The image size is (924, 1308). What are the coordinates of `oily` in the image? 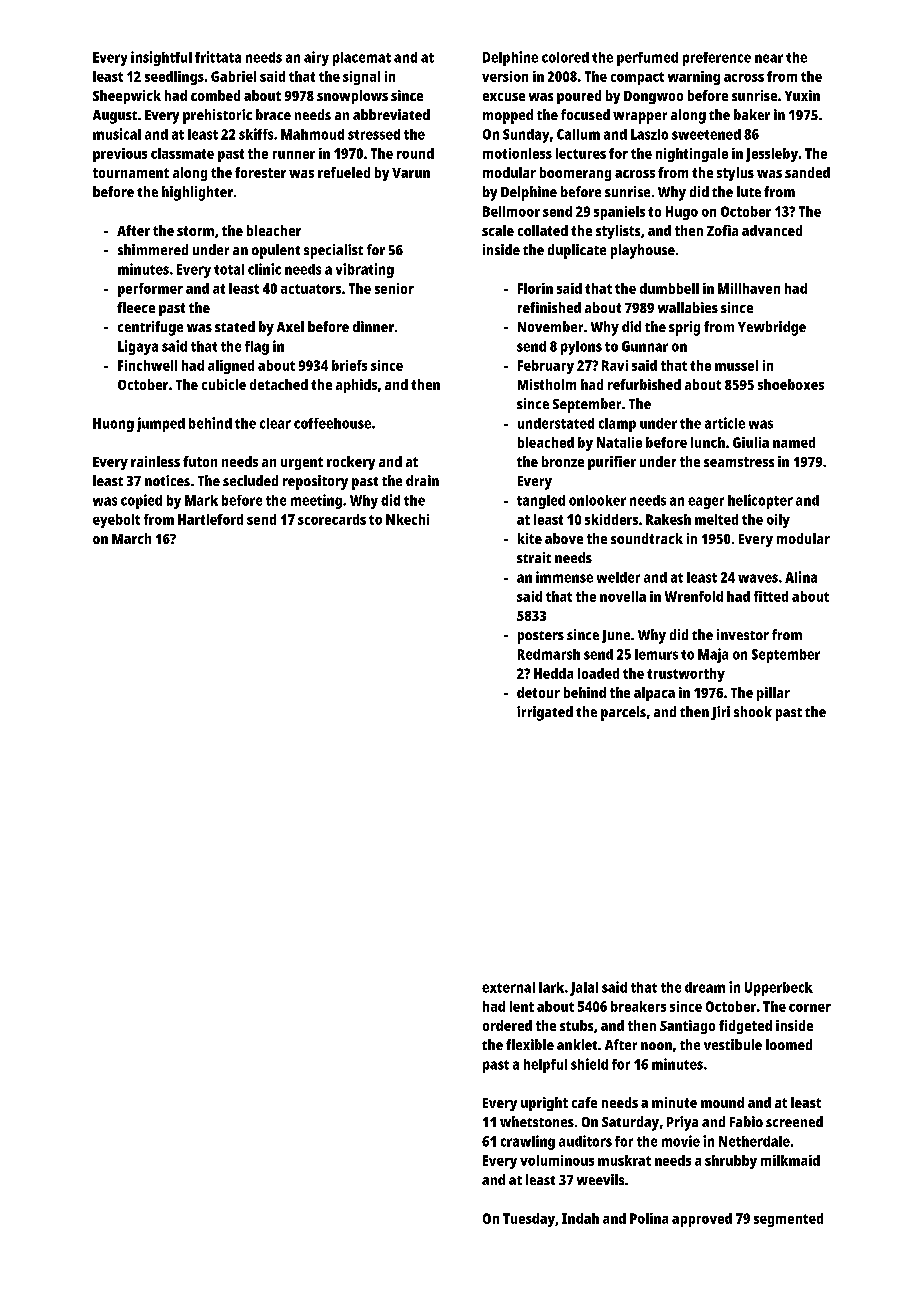 It's located at (778, 521).
